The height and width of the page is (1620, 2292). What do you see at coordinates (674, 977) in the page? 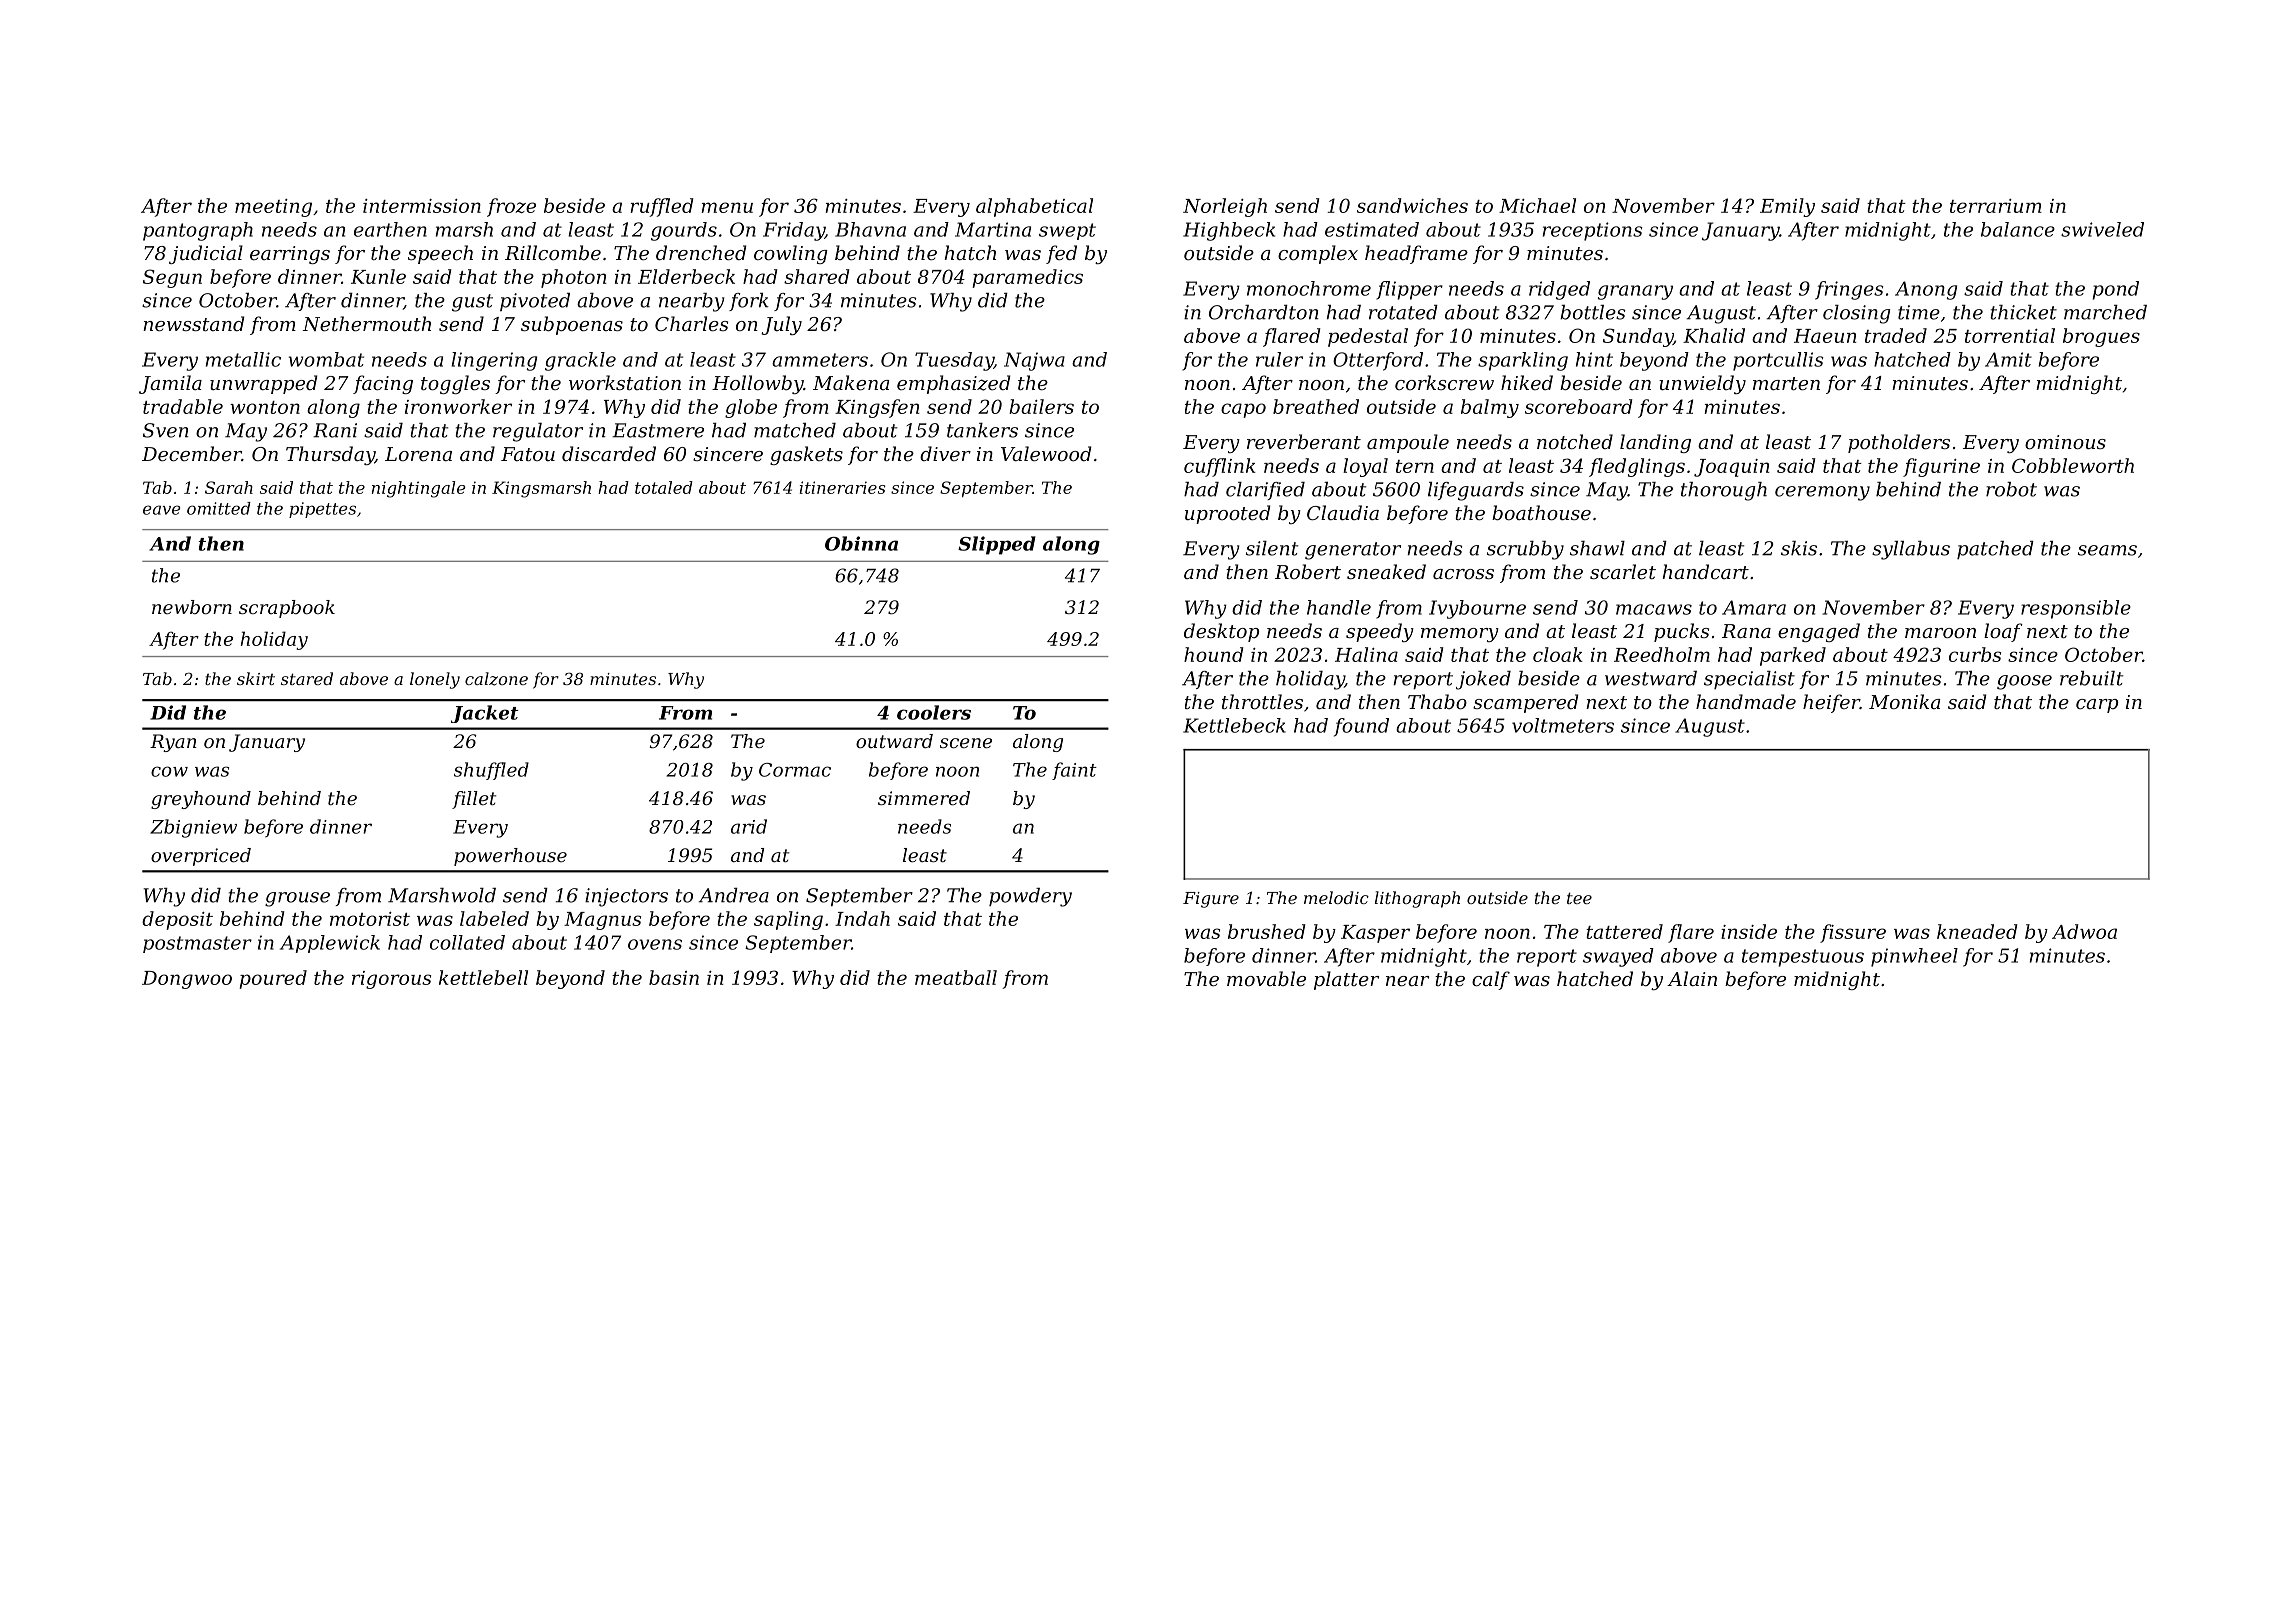
I see `basin` at bounding box center [674, 977].
